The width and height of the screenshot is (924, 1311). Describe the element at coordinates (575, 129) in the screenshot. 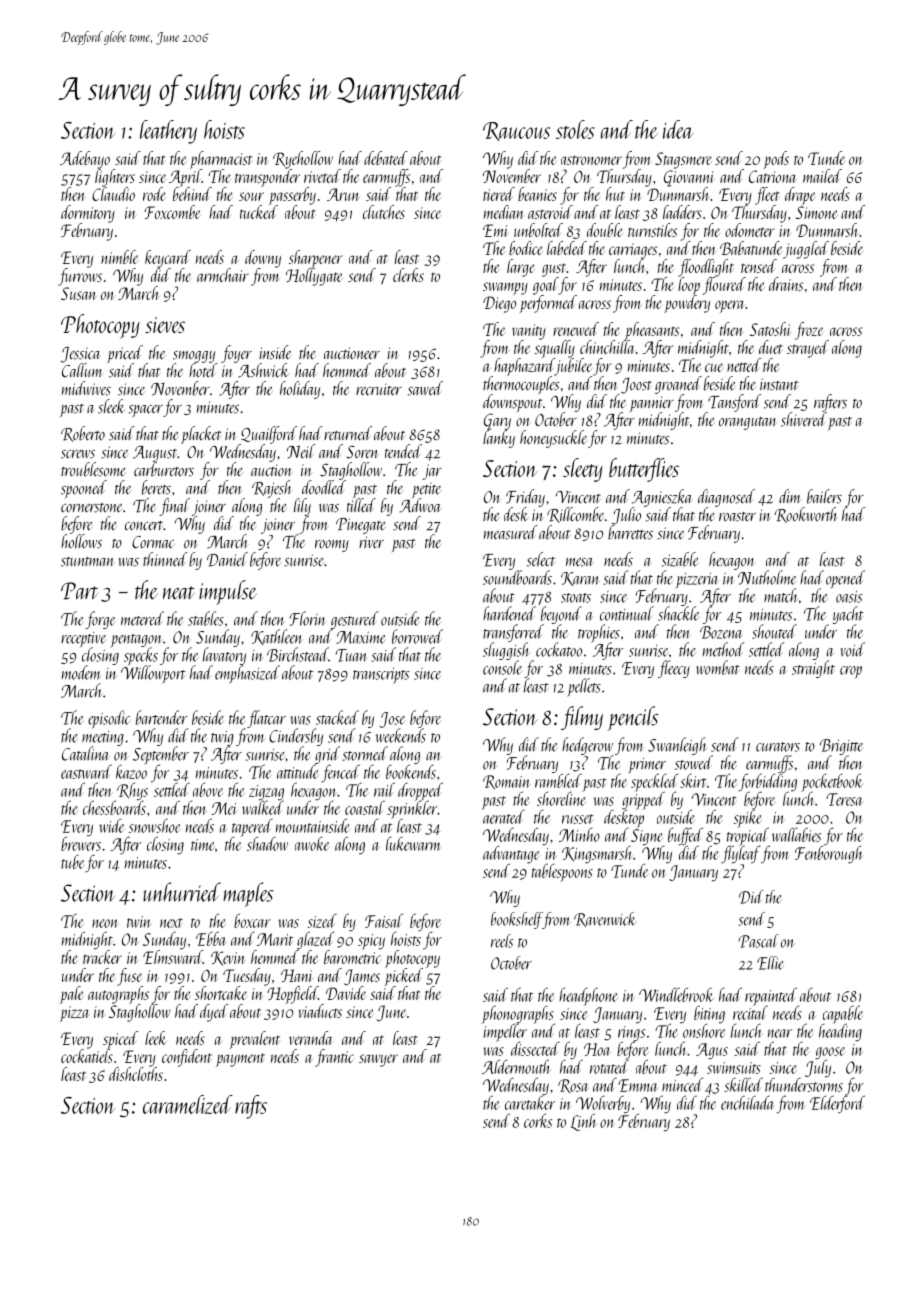

I see `stoles` at that location.
